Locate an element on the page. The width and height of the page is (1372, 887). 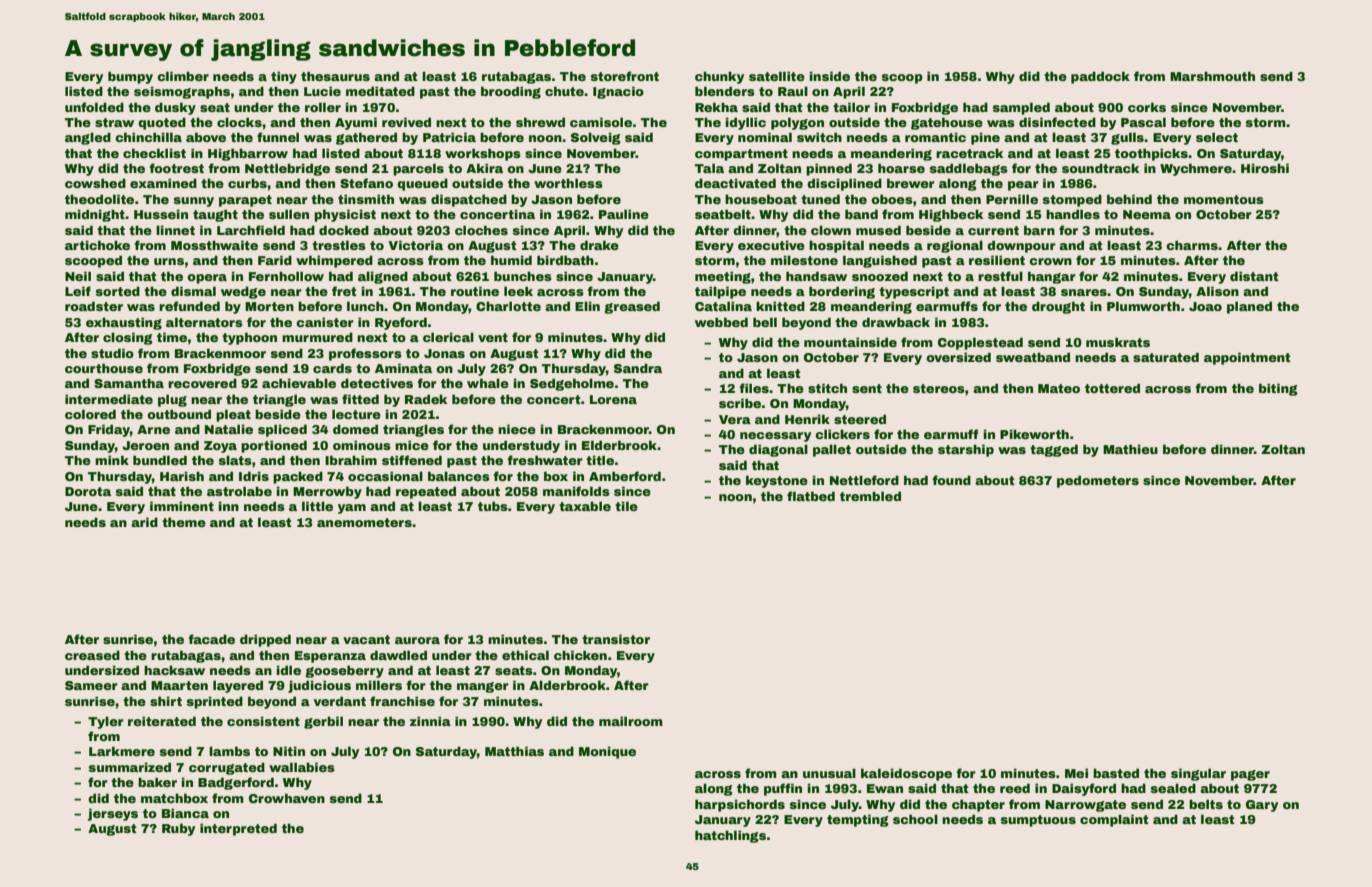
climber is located at coordinates (183, 76).
